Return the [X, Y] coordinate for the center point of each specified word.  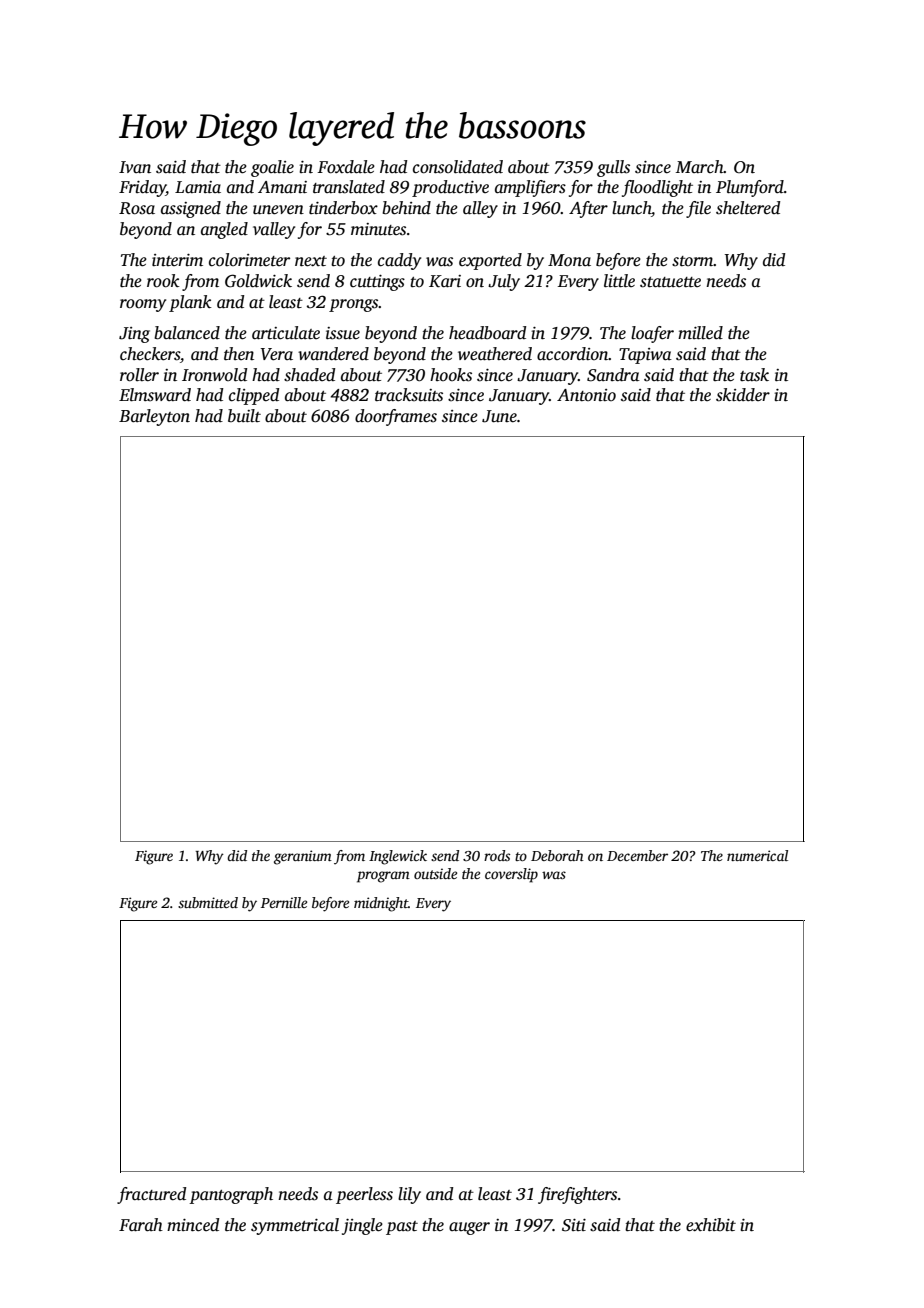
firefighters [577, 1195]
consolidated [458, 167]
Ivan [135, 167]
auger [469, 1228]
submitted [208, 902]
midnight [381, 904]
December [637, 855]
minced [193, 1225]
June [499, 416]
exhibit [711, 1225]
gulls [613, 168]
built [244, 415]
